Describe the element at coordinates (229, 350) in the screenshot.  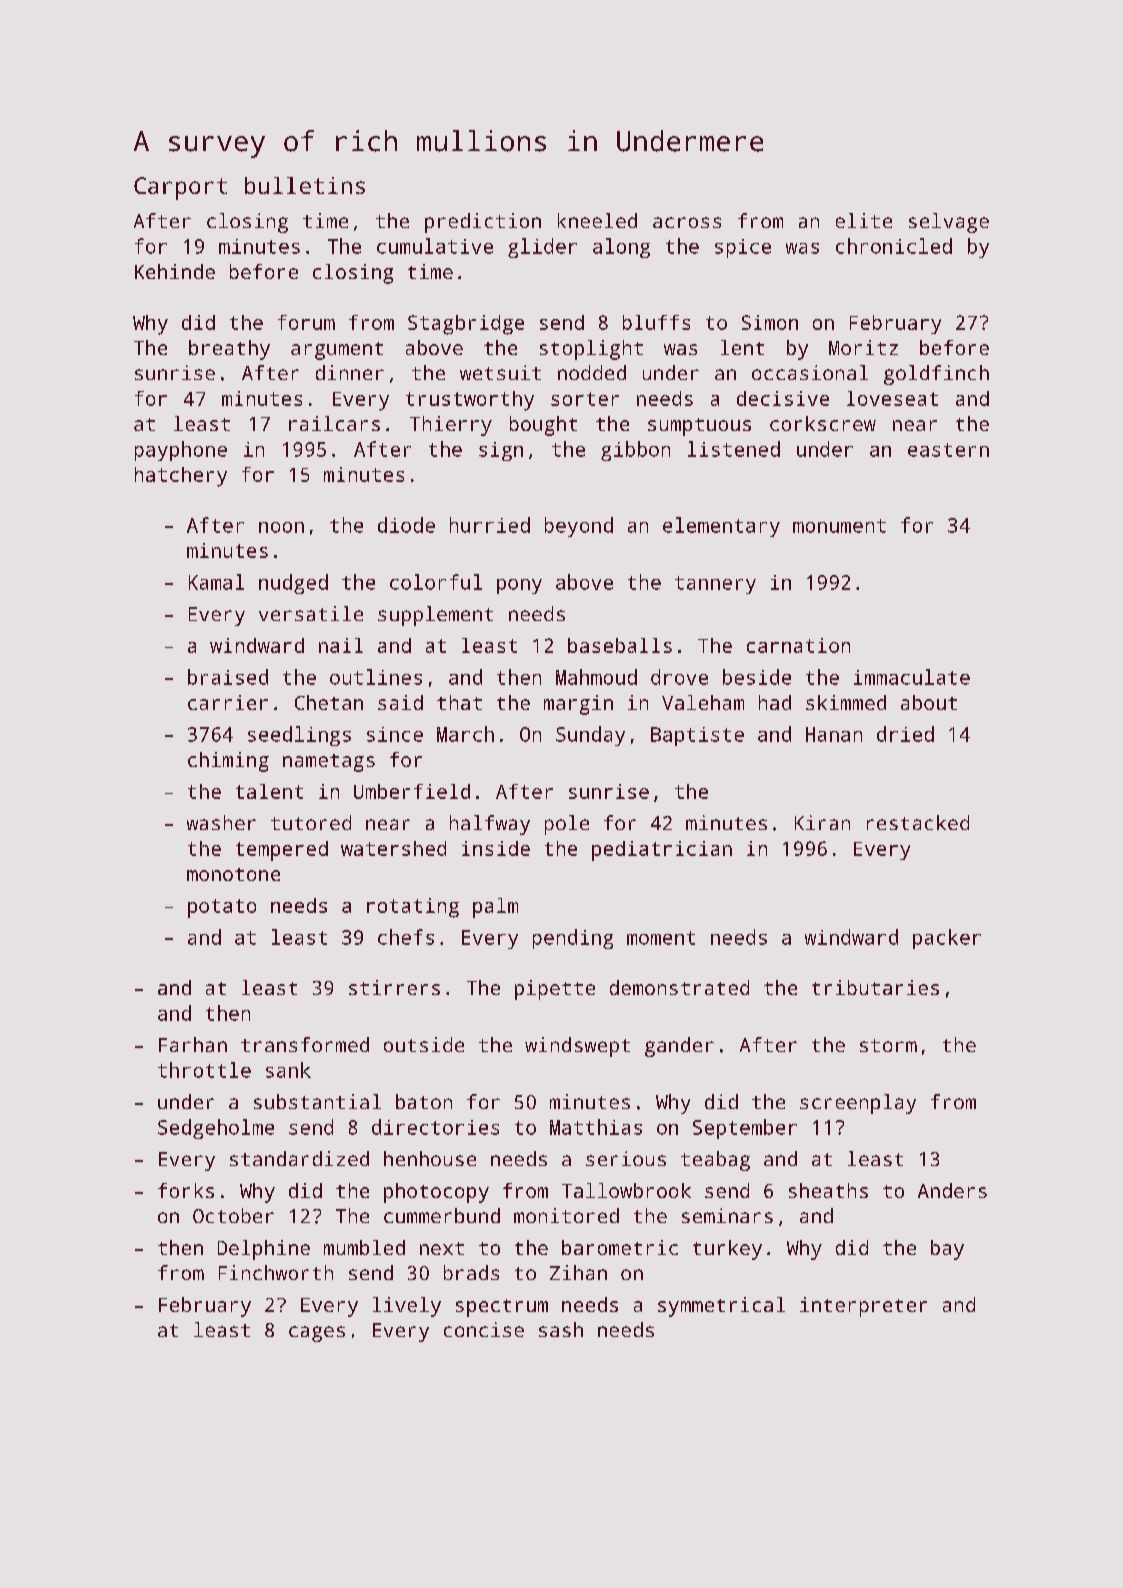
I see `breathy` at that location.
